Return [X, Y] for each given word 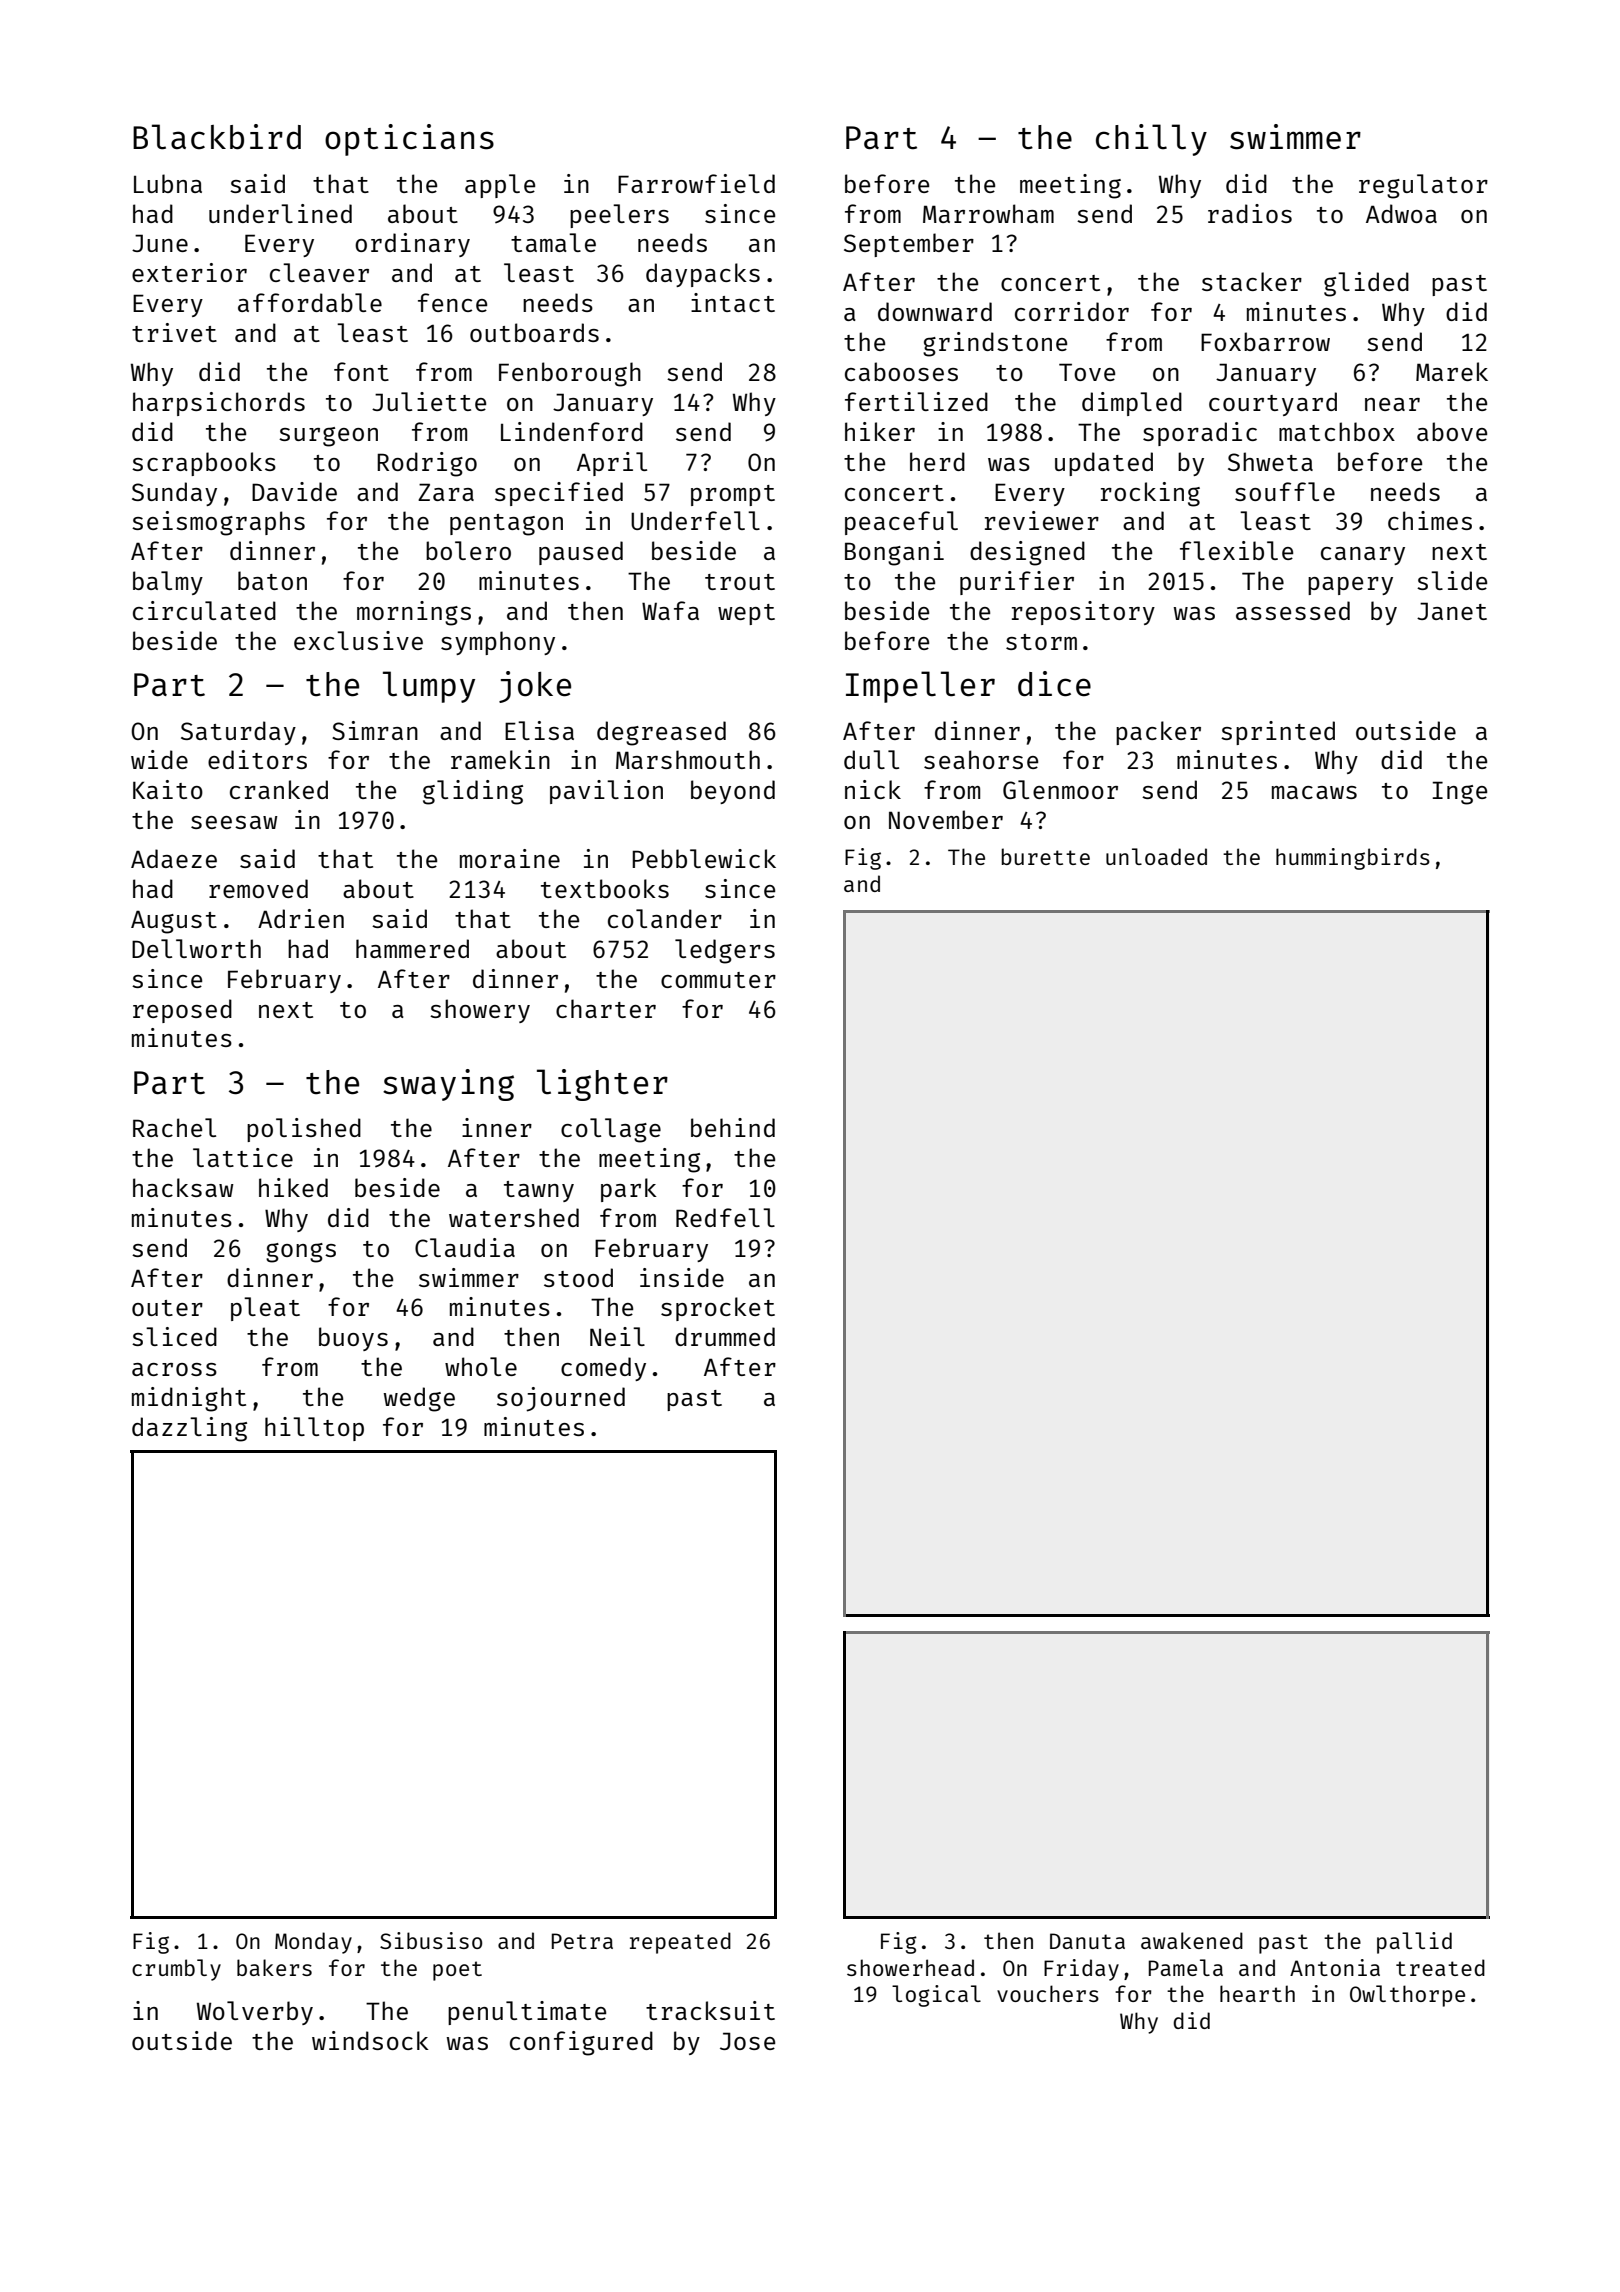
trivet [174, 332]
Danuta [1087, 1941]
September [909, 245]
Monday [313, 1943]
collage [611, 1130]
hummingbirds [1353, 859]
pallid [1414, 1943]
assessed [1293, 610]
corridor [1072, 311]
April [612, 464]
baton [272, 580]
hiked [293, 1187]
